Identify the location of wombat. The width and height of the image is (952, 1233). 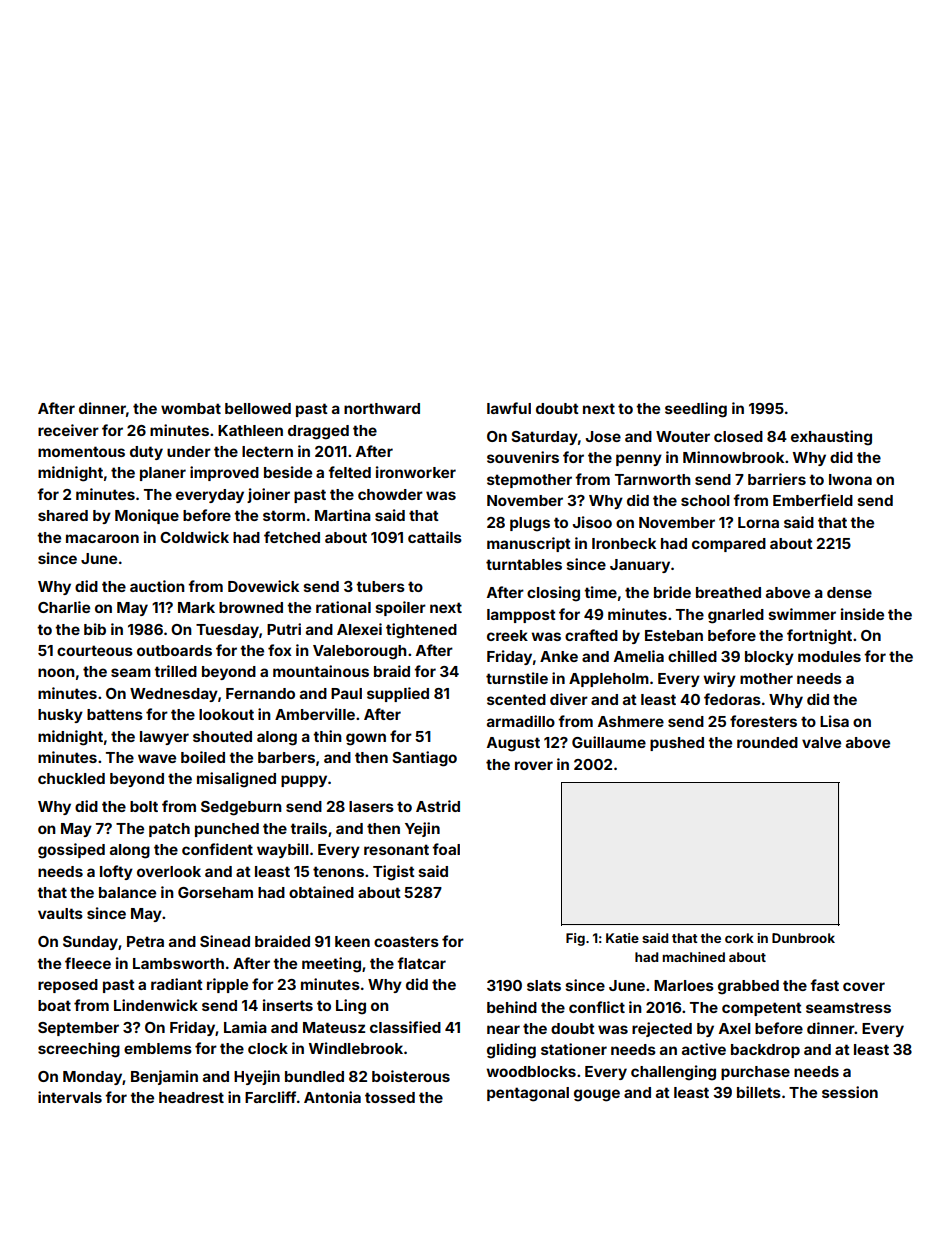
(191, 408).
